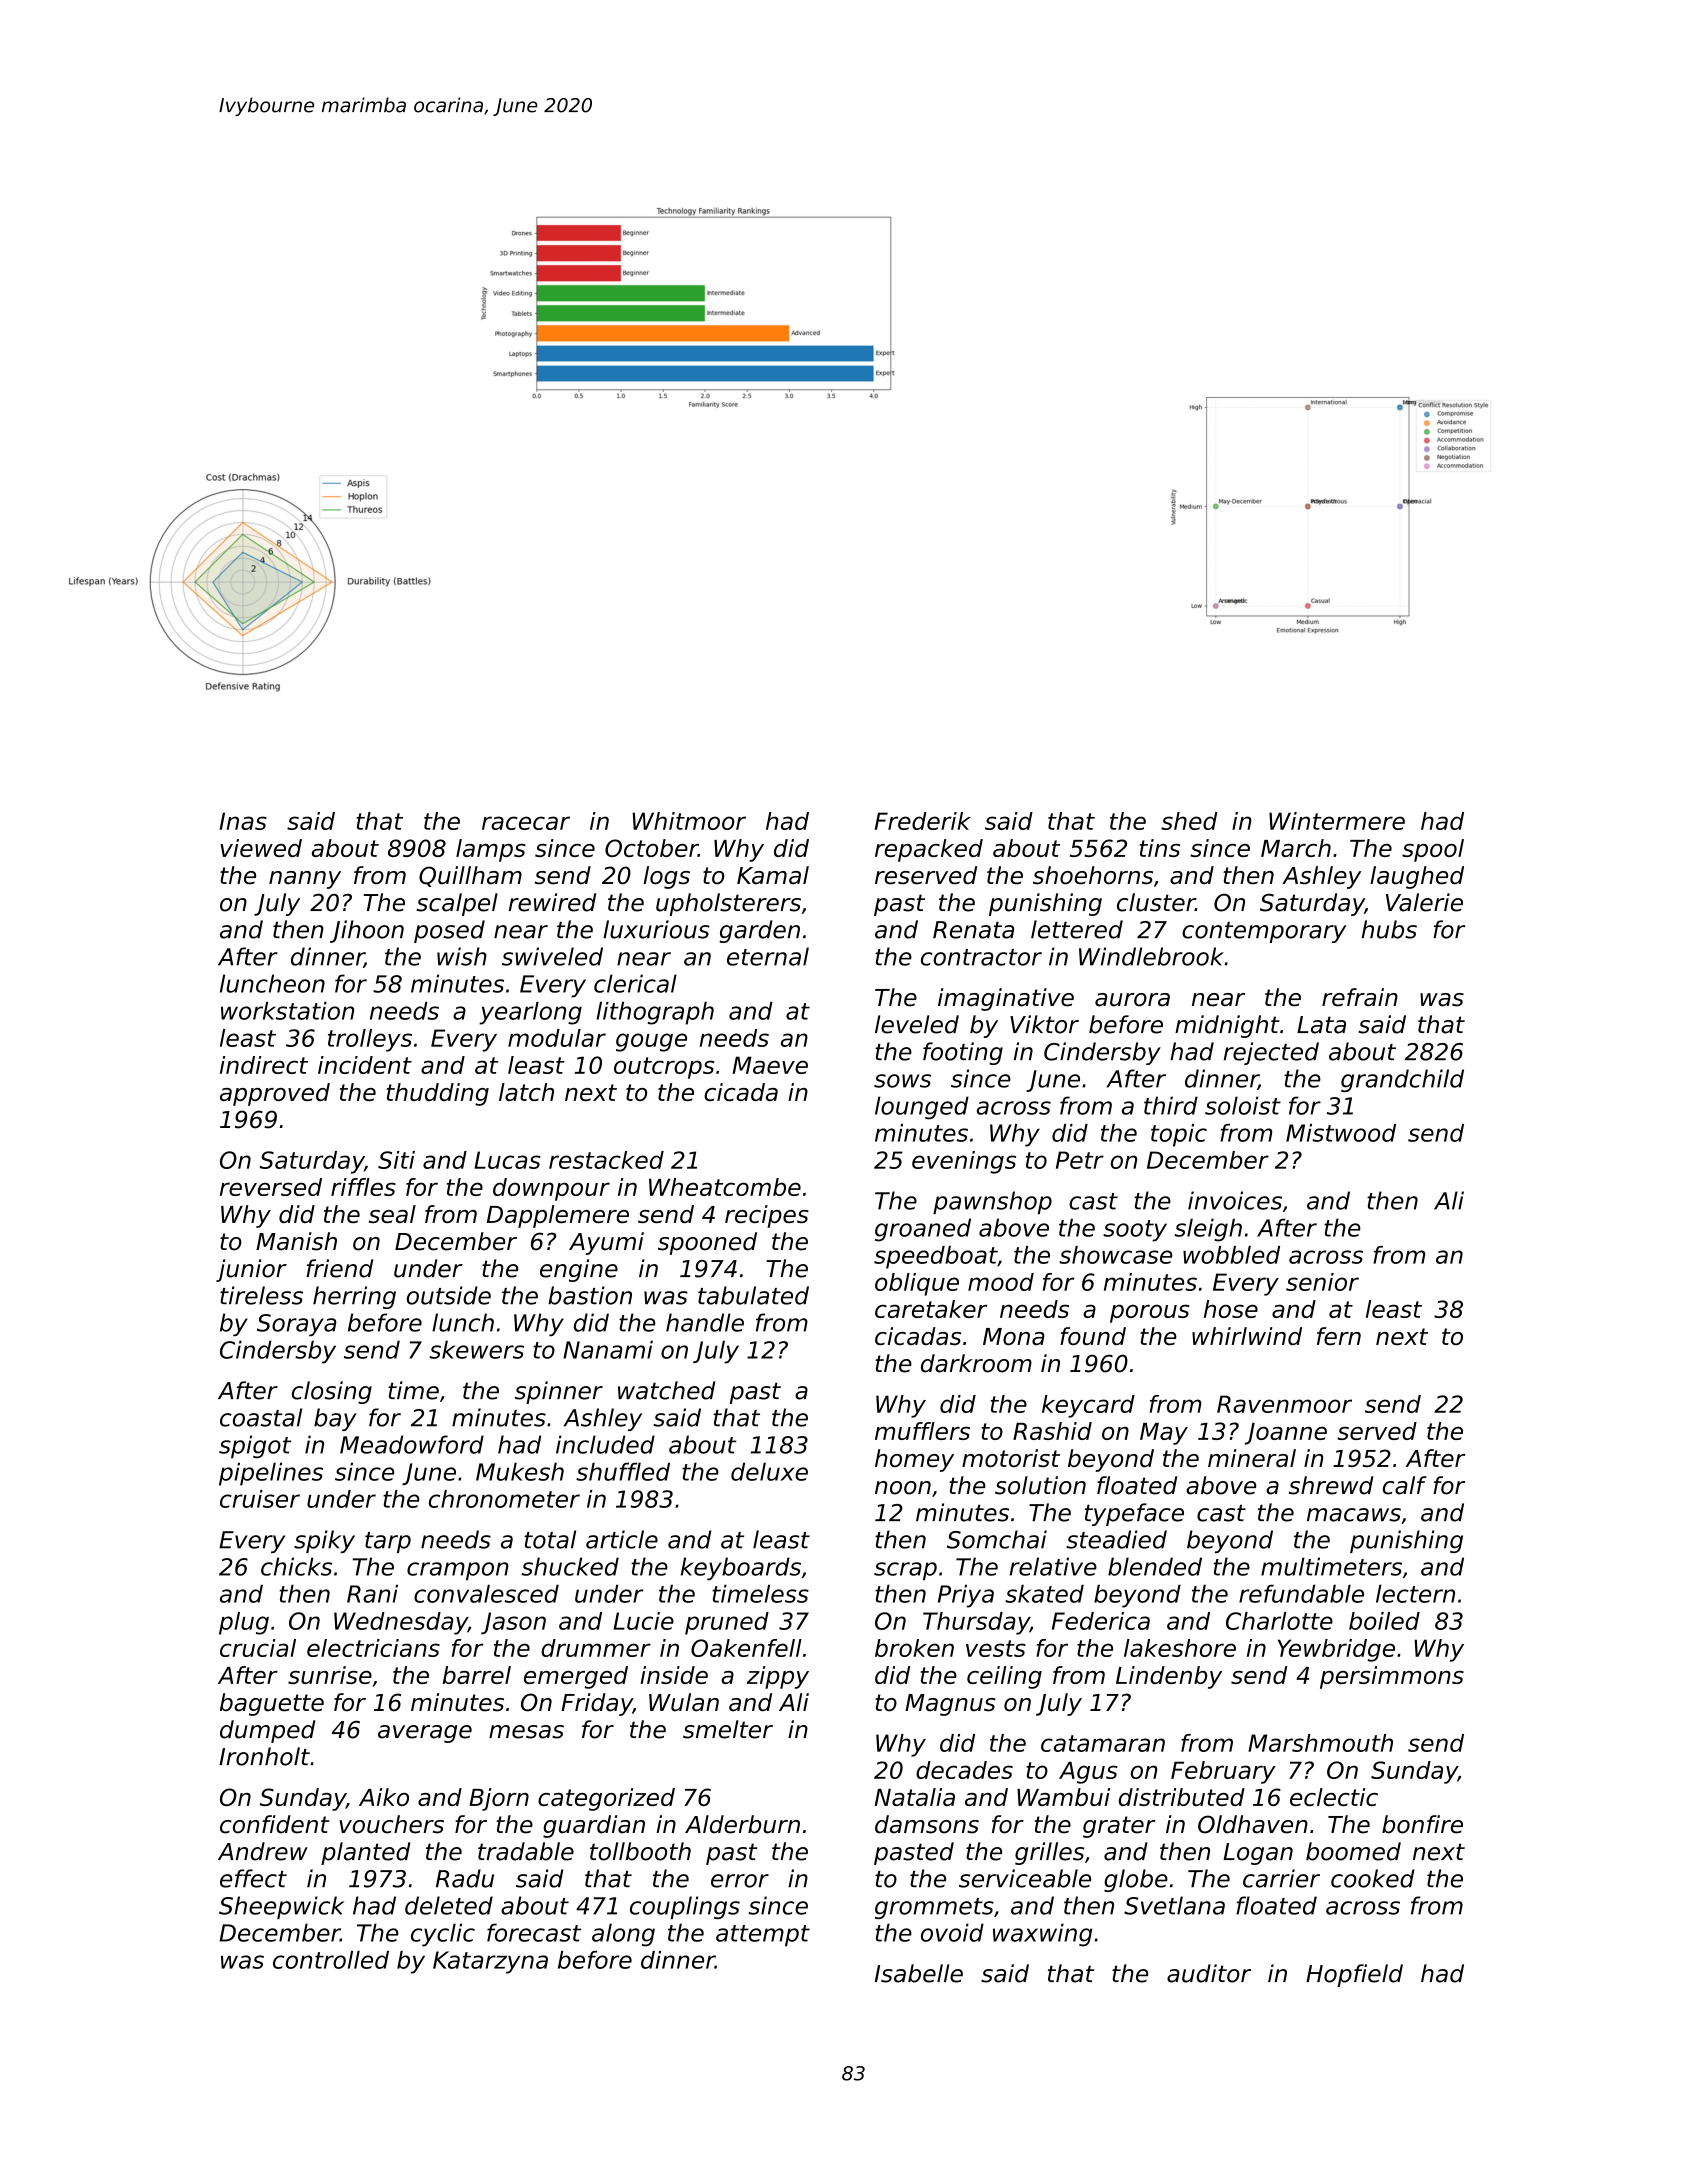 The image size is (1683, 2178). Describe the element at coordinates (635, 983) in the document. I see `clerical` at that location.
